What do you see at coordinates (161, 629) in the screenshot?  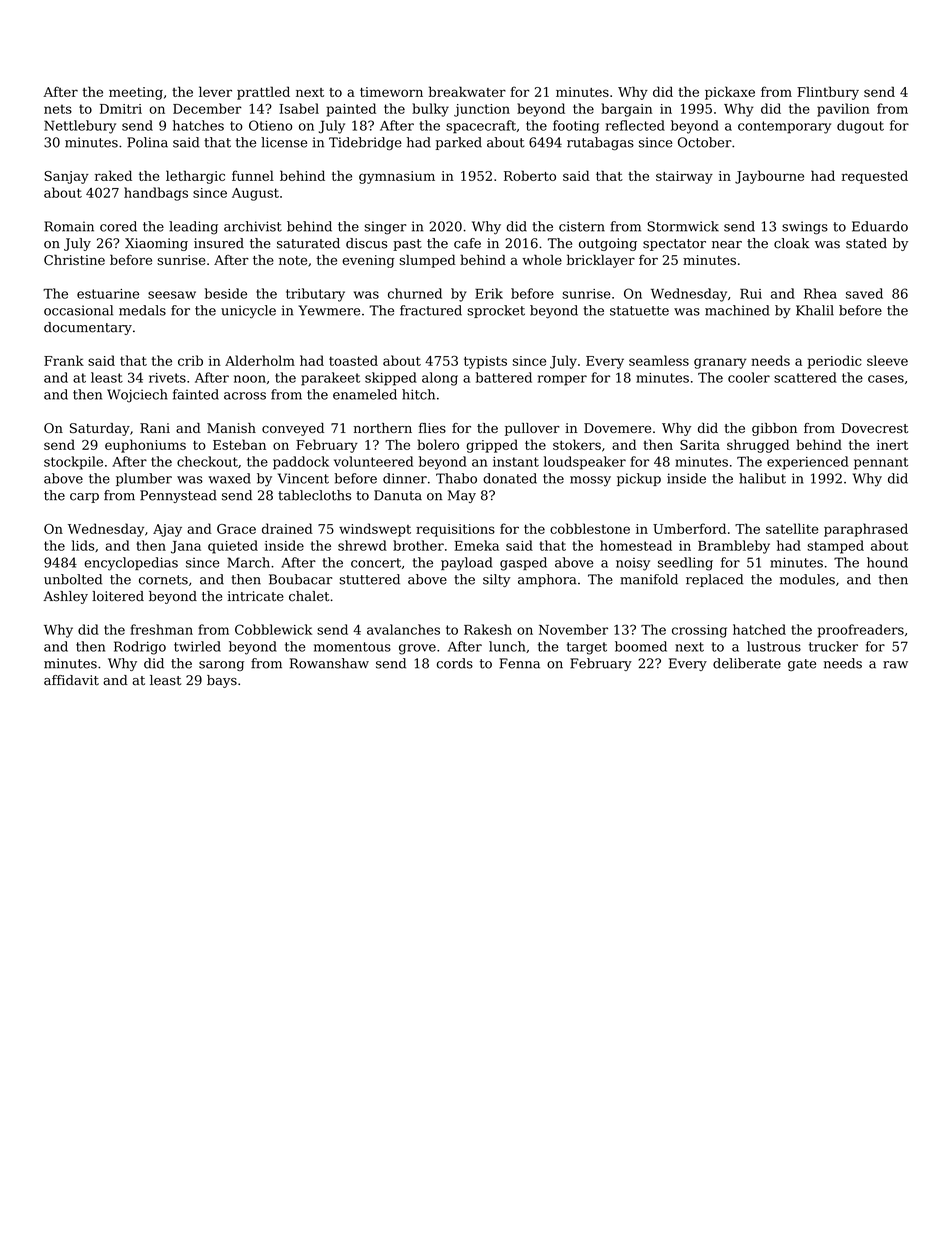 I see `freshman` at bounding box center [161, 629].
